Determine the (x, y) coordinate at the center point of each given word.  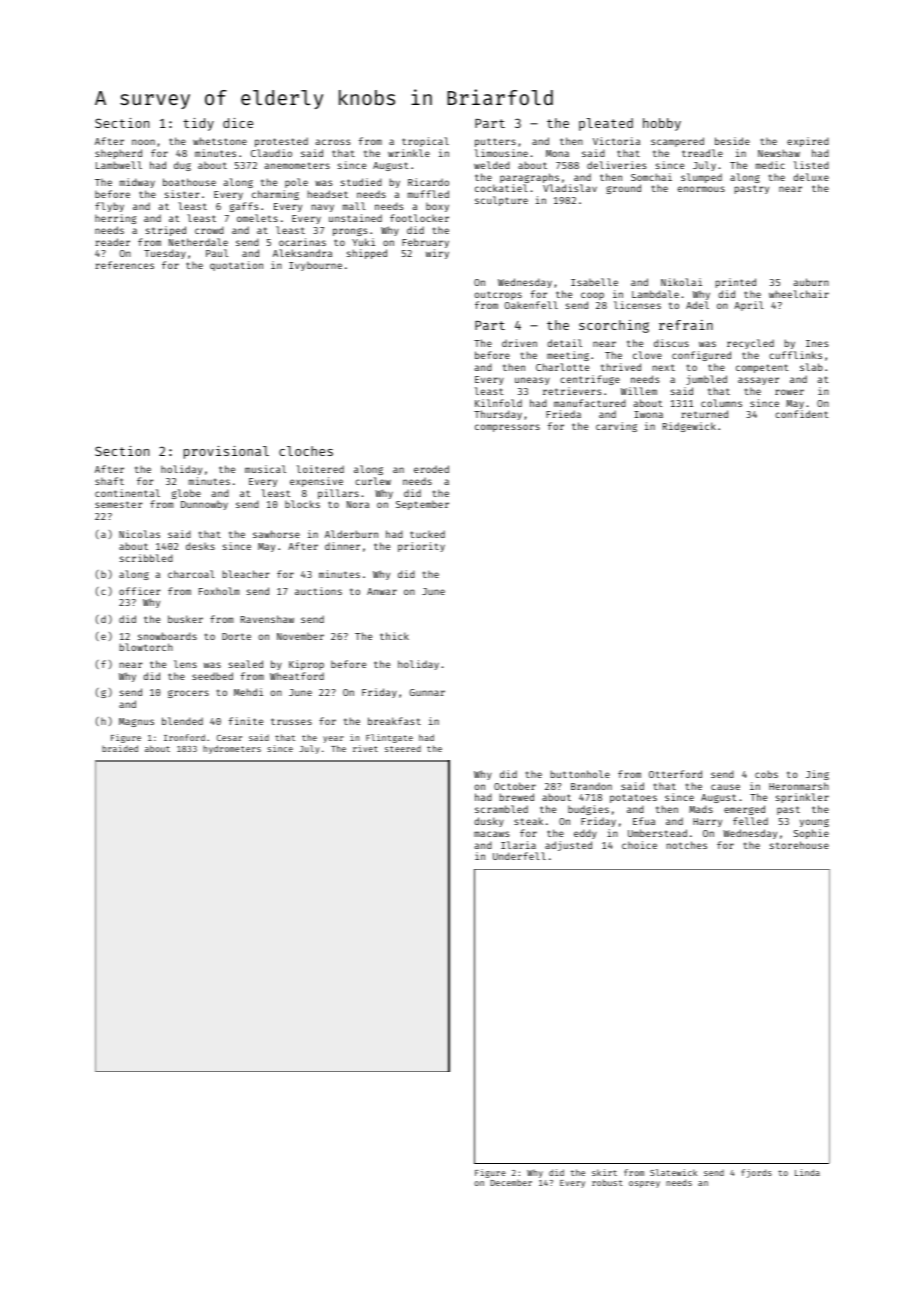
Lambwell (119, 165)
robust (607, 1182)
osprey (644, 1184)
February (425, 243)
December (511, 1183)
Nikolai (681, 282)
